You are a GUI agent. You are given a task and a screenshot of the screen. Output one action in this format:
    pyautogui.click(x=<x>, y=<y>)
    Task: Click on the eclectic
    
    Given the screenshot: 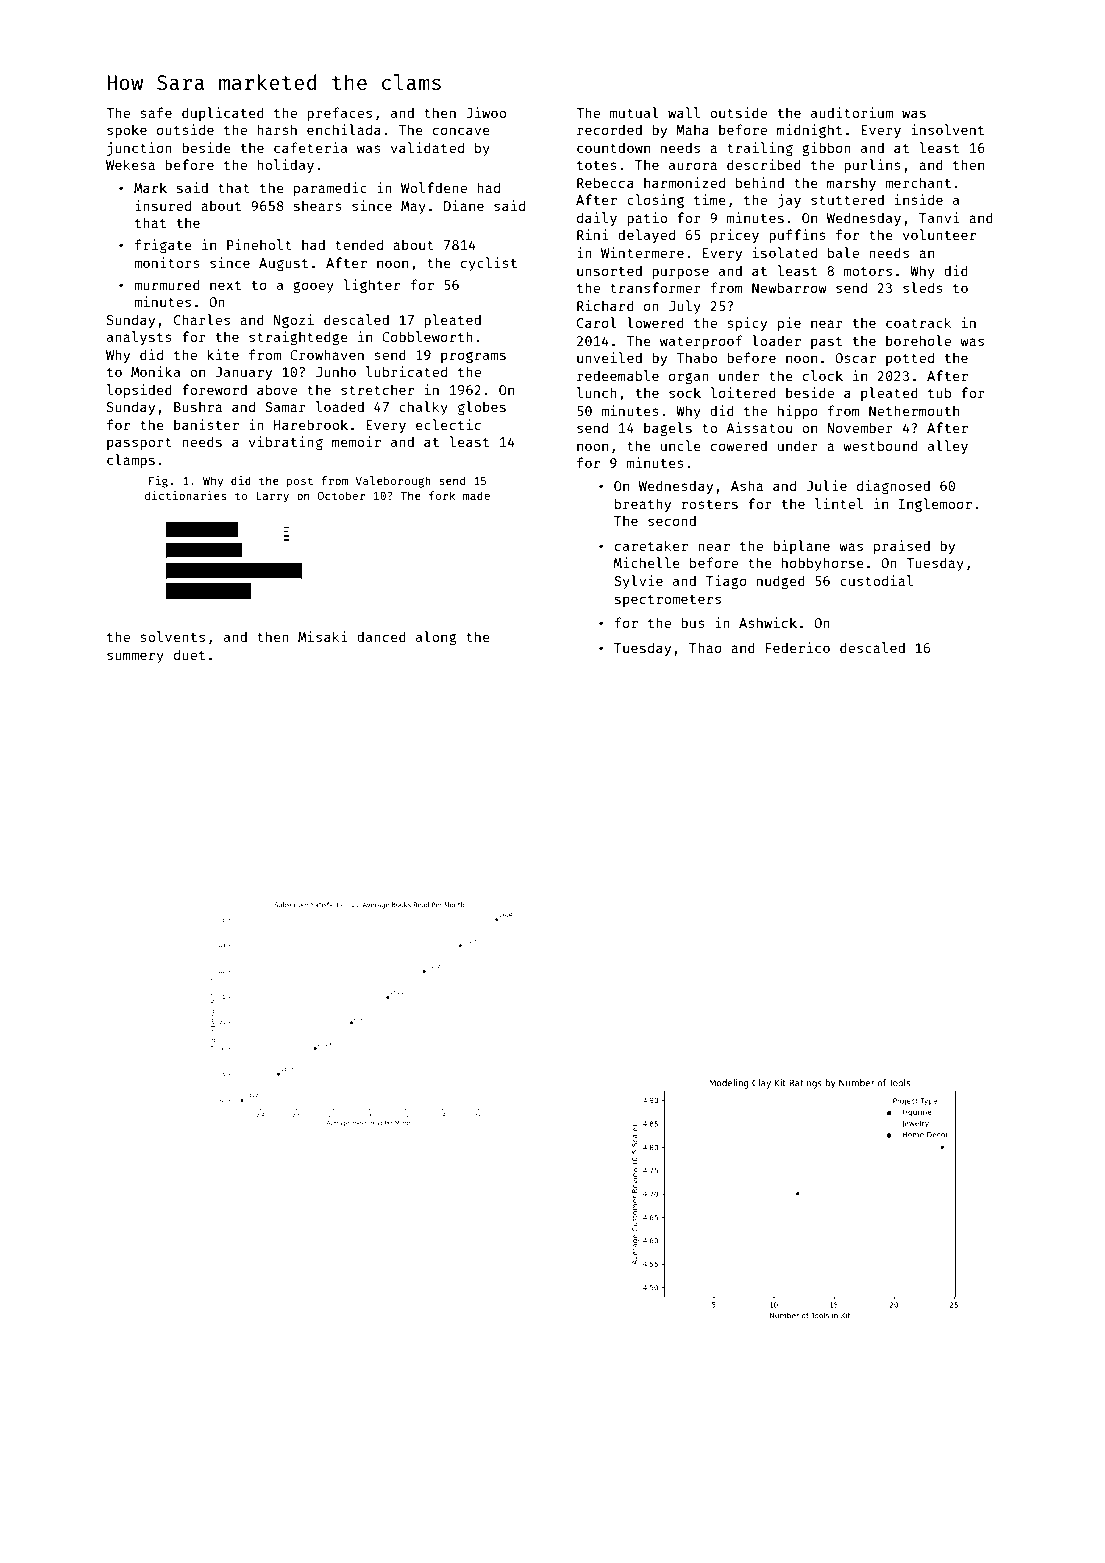 What is the action you would take?
    pyautogui.click(x=448, y=424)
